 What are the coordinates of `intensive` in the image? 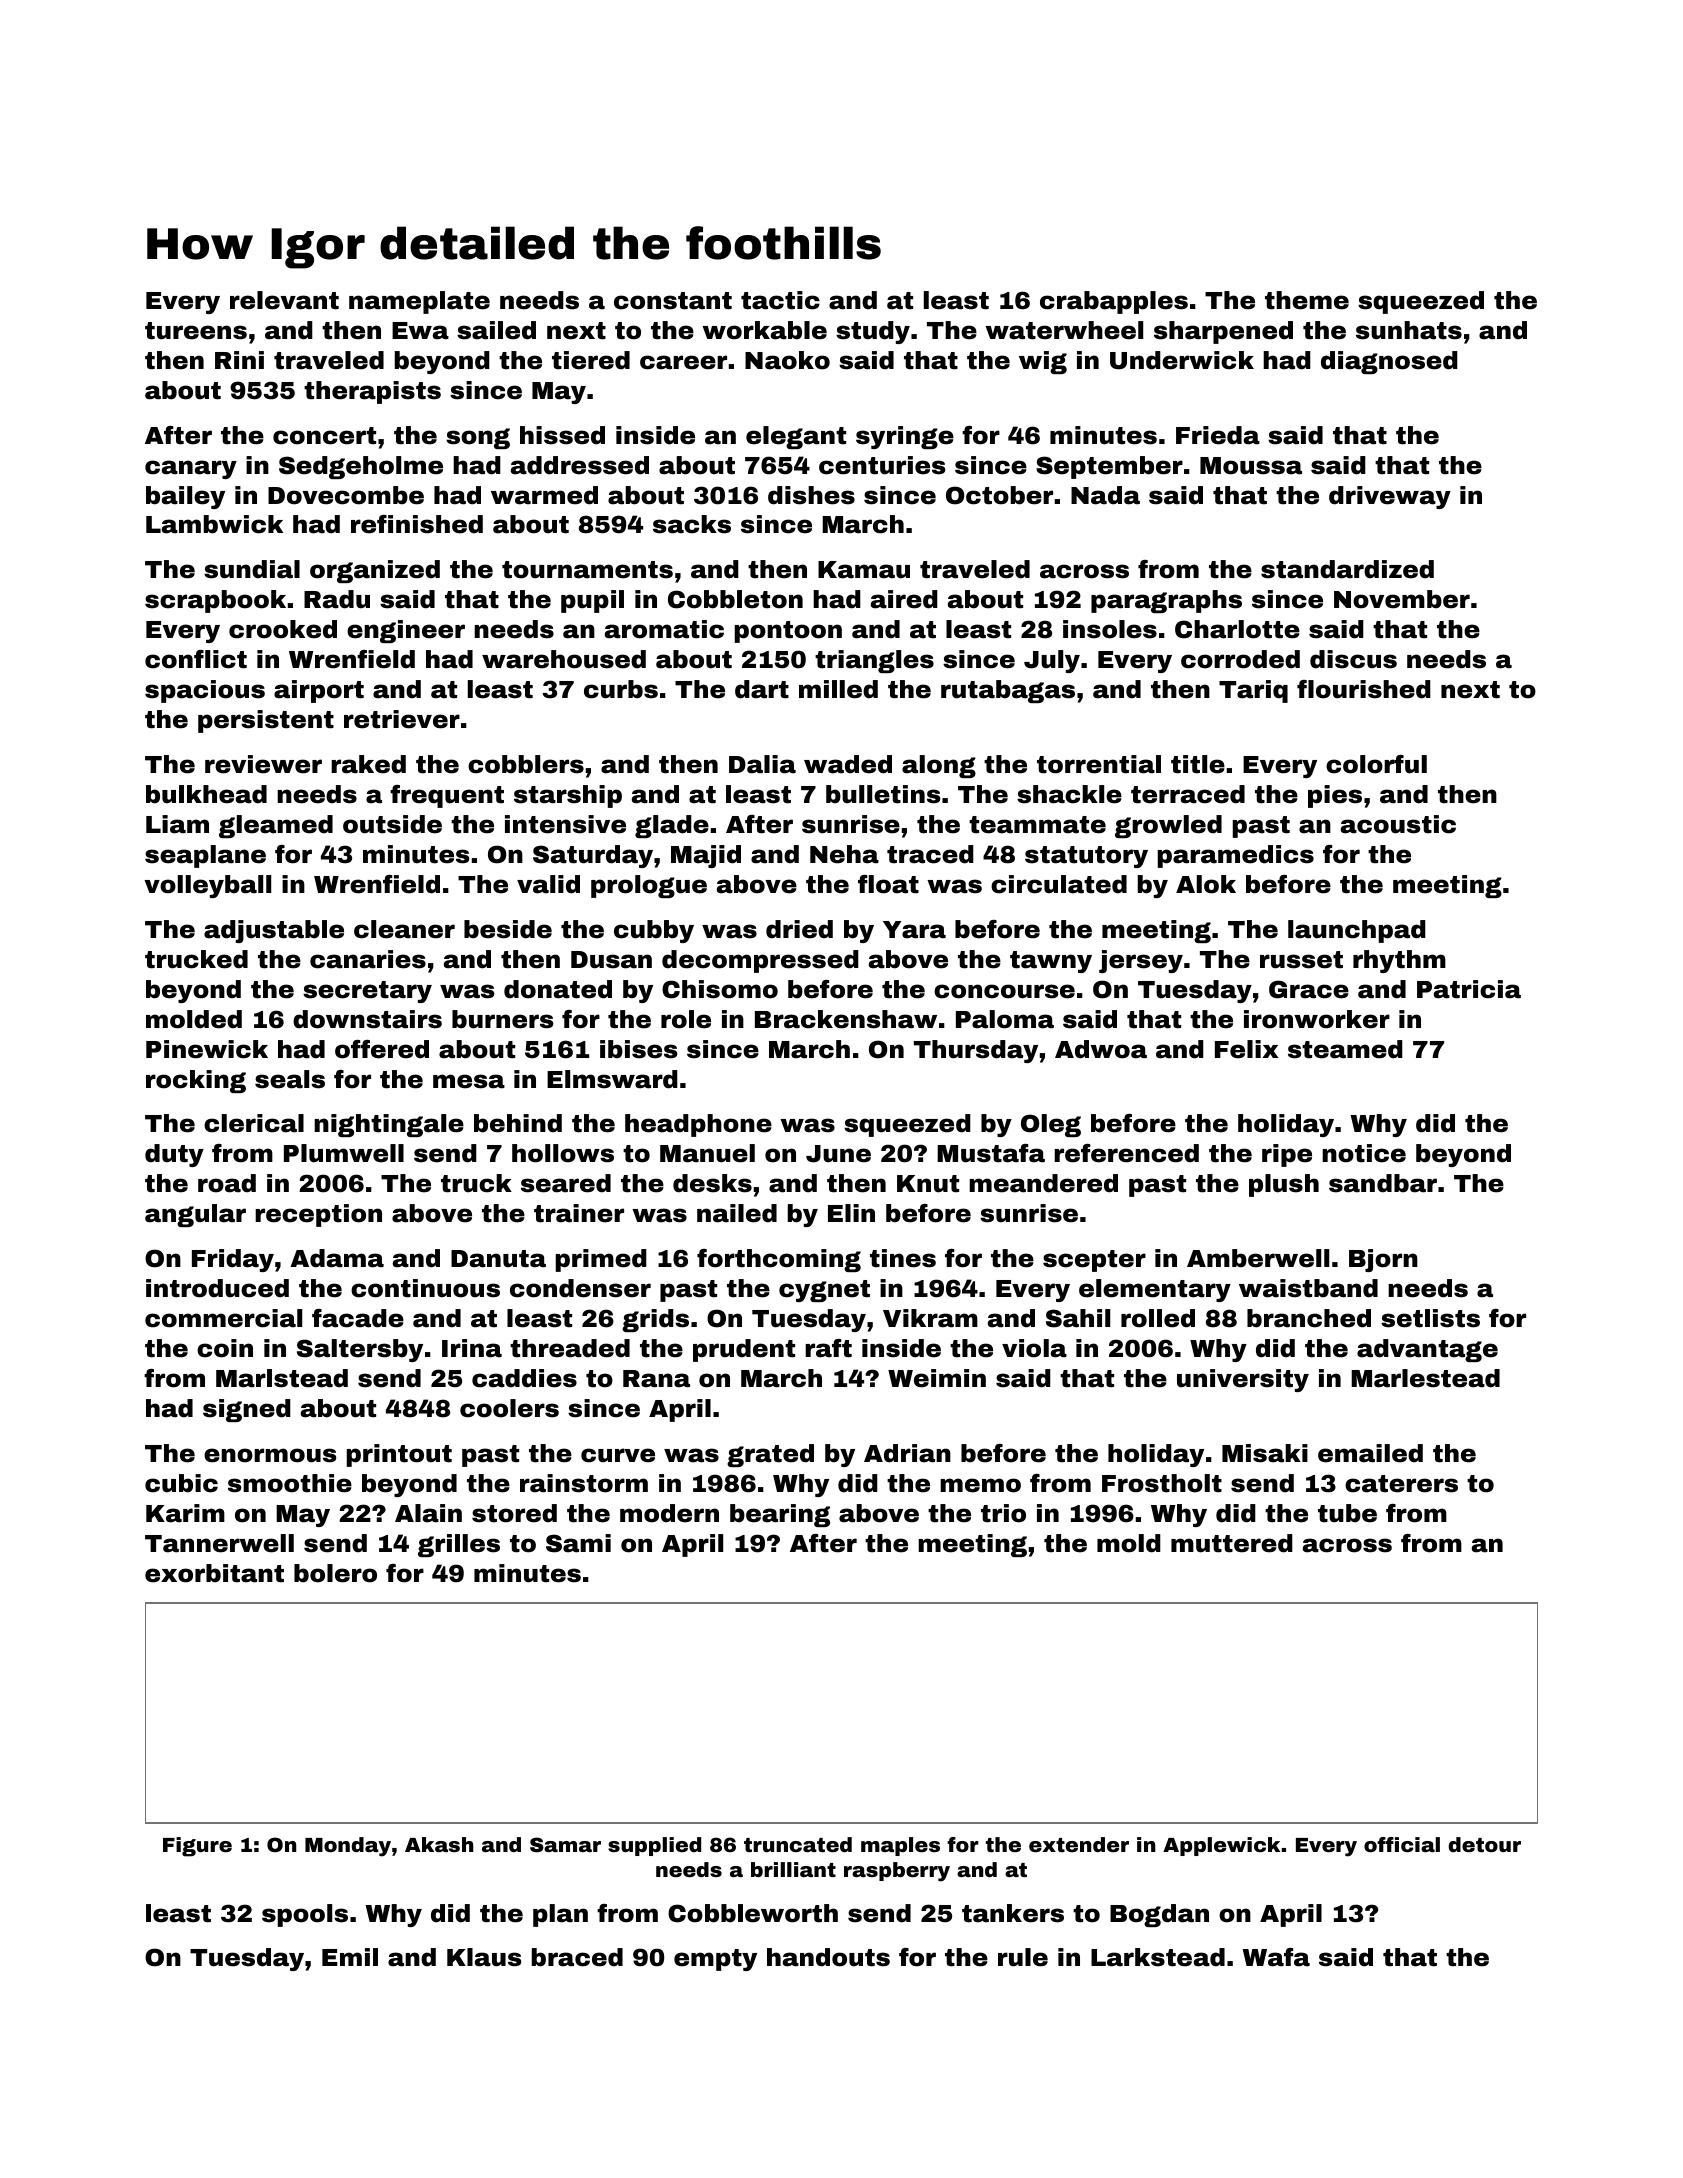 It's located at (565, 824).
